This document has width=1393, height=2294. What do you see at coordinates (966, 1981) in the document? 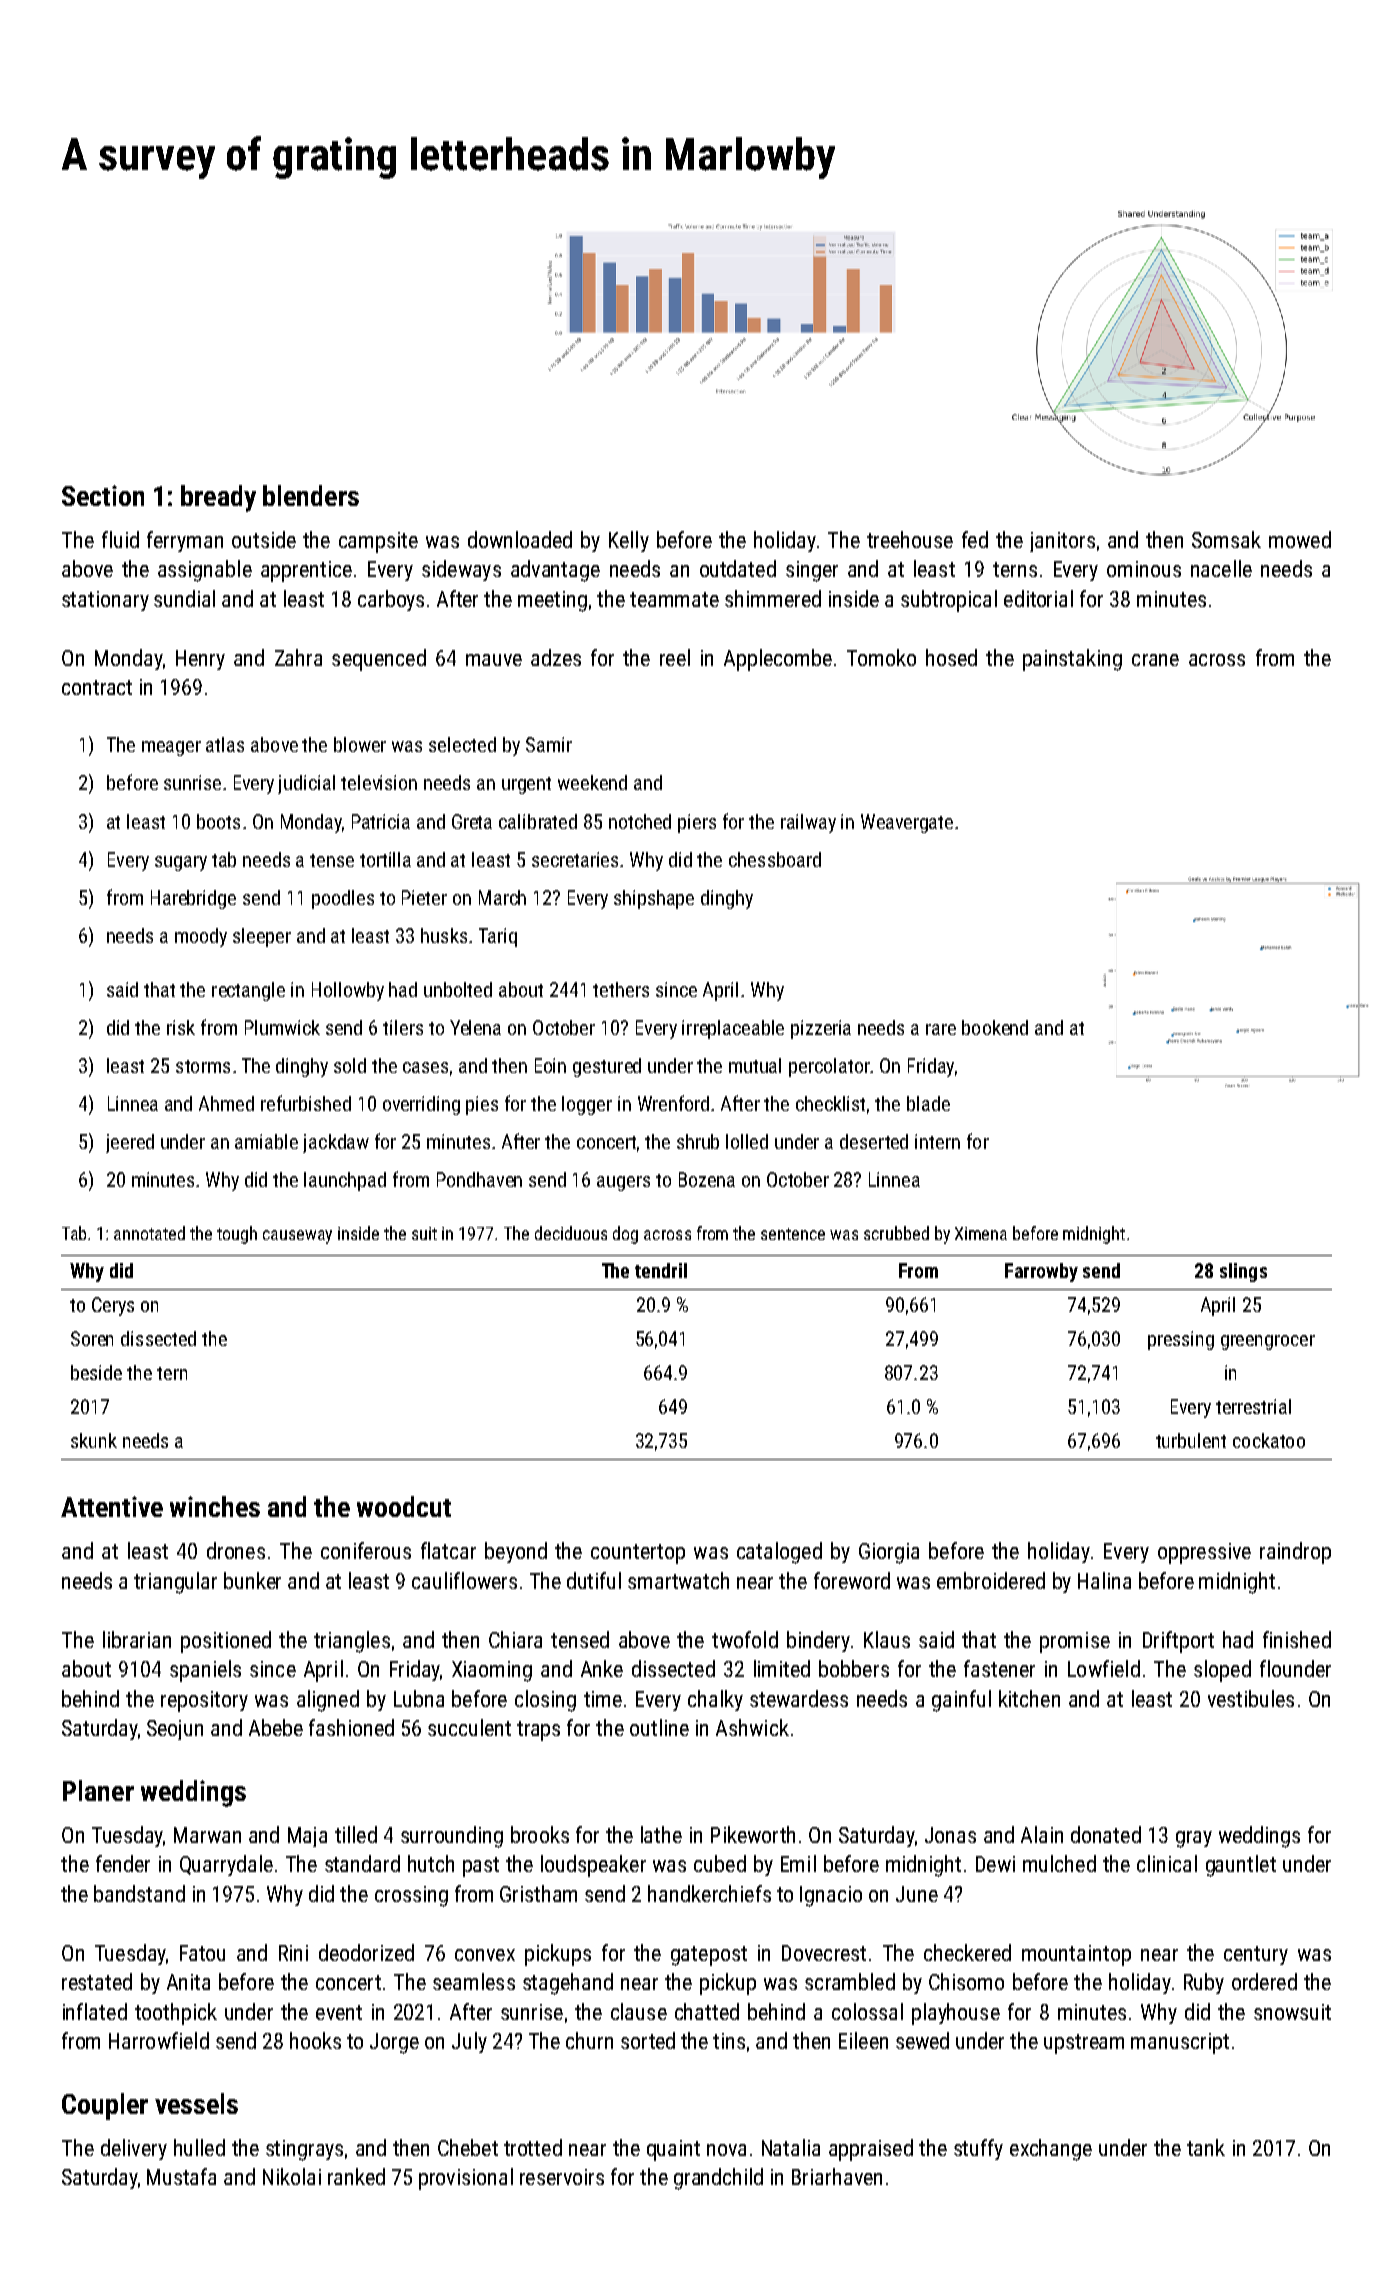
I see `Chisomo` at bounding box center [966, 1981].
